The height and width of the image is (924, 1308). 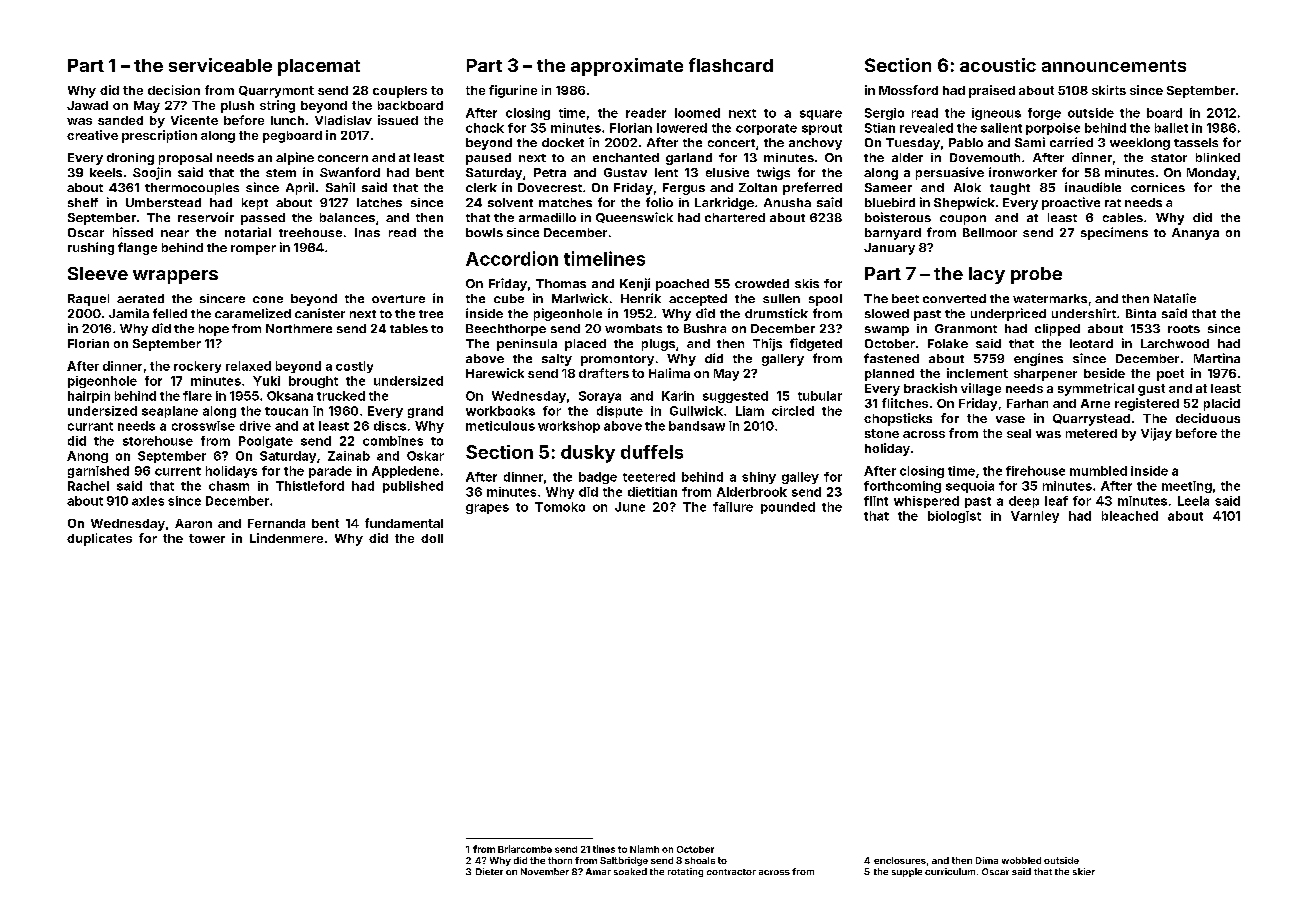 What do you see at coordinates (787, 202) in the image?
I see `Anusha` at bounding box center [787, 202].
